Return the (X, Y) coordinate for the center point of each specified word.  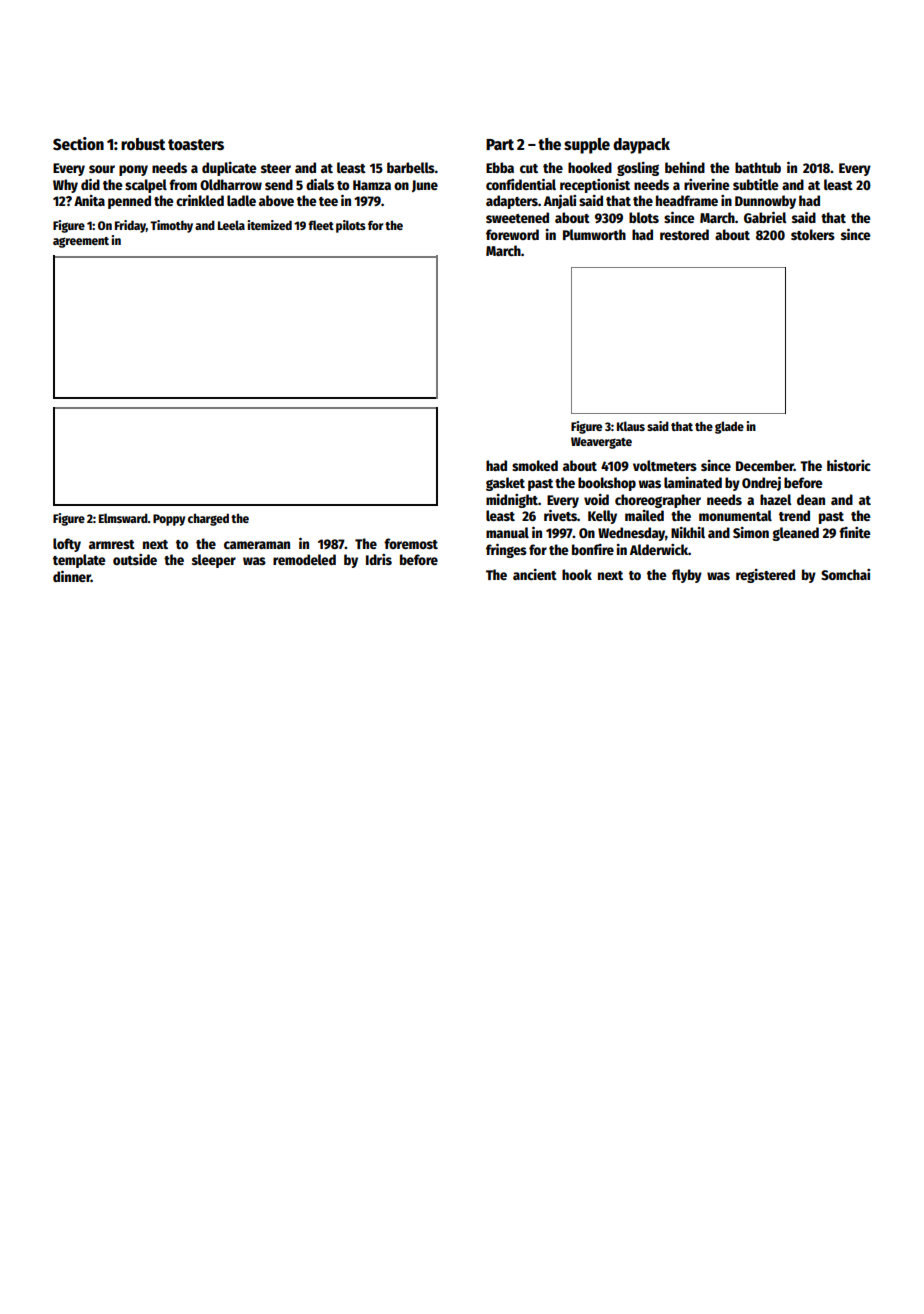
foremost (411, 543)
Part (500, 144)
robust (143, 144)
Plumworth (594, 234)
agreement (81, 242)
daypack (641, 146)
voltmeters (665, 465)
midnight (512, 501)
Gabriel (765, 217)
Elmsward (123, 518)
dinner (72, 576)
